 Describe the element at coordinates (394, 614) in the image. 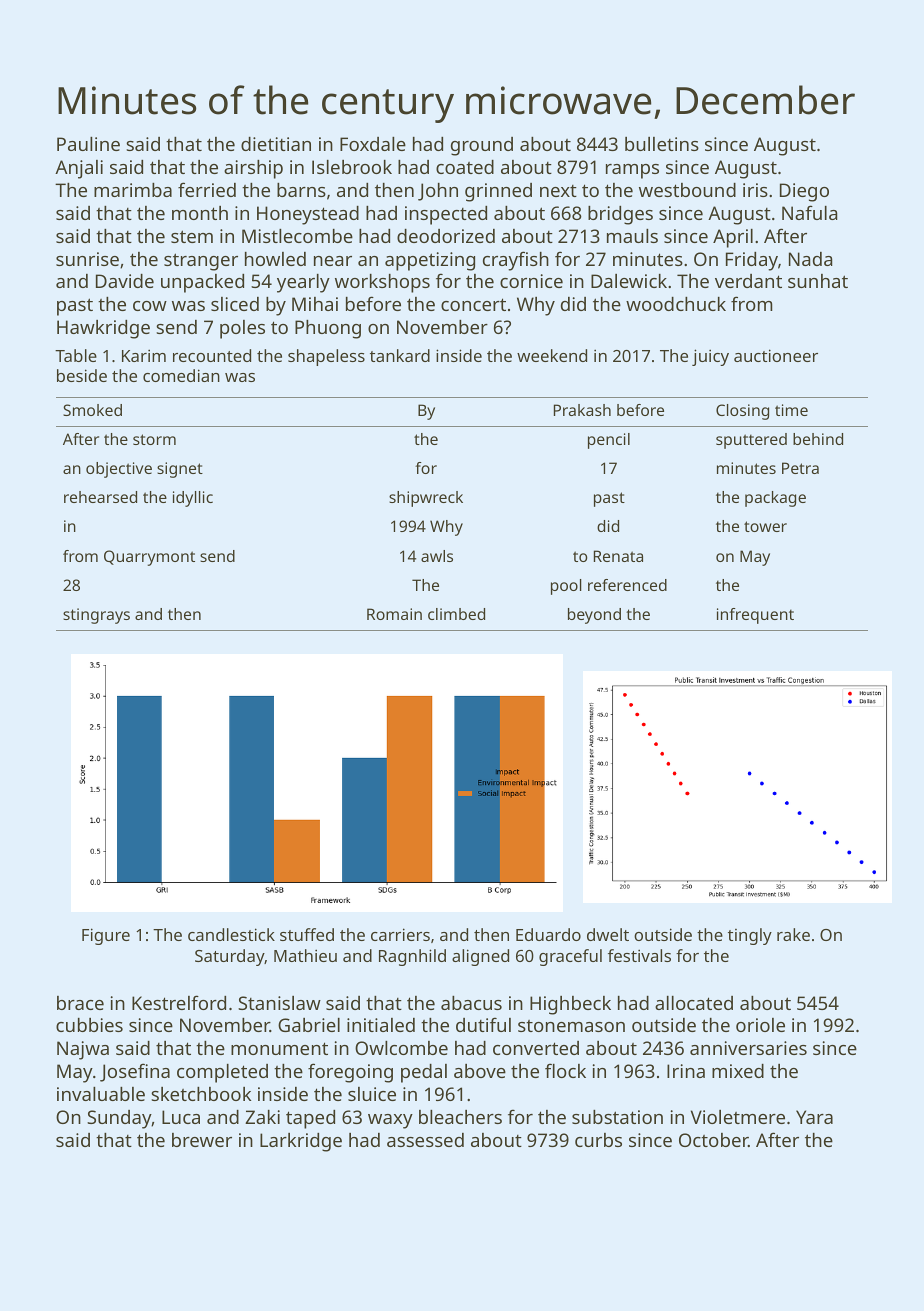

I see `Romain` at that location.
